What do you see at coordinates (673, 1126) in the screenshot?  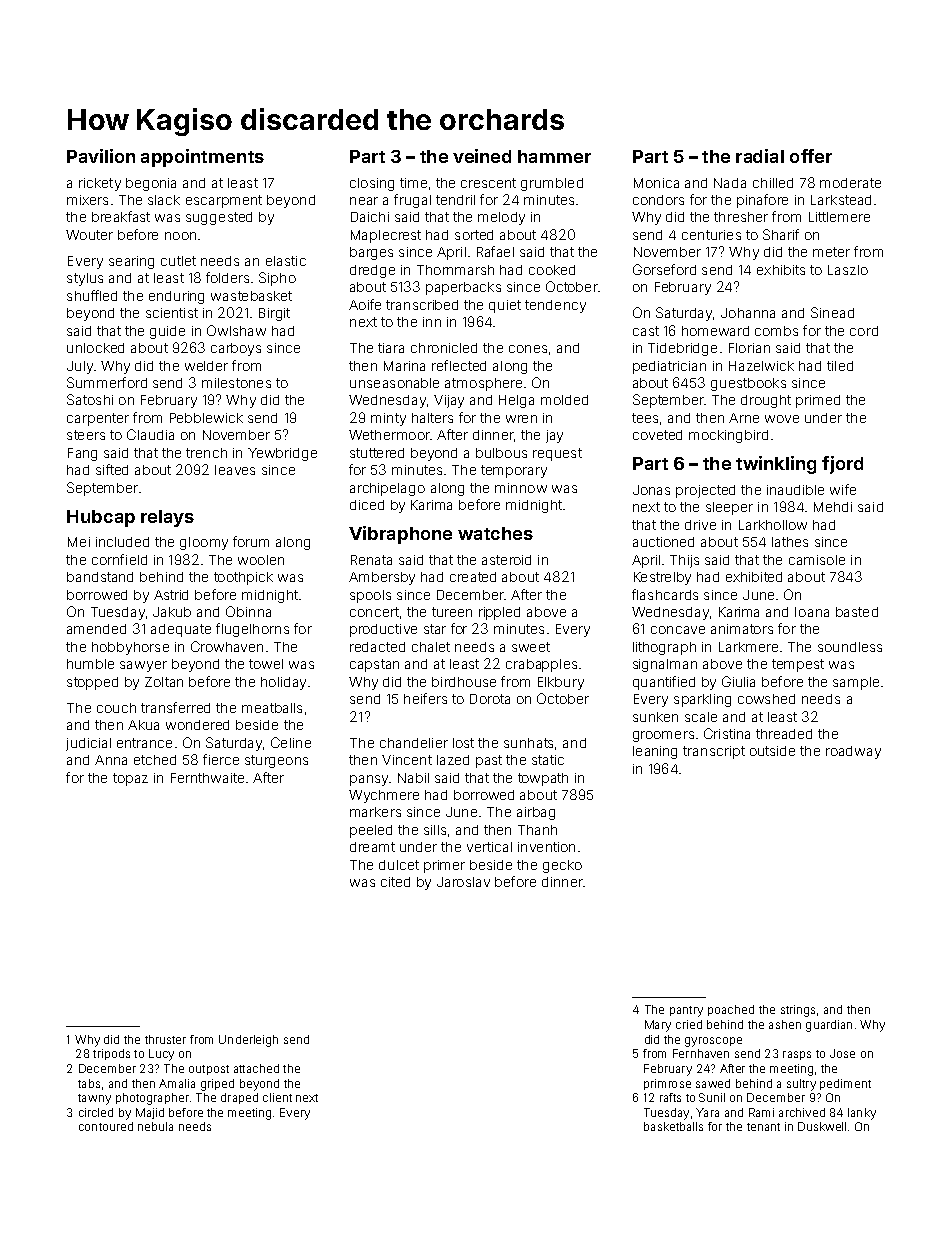 I see `basketballs` at bounding box center [673, 1126].
